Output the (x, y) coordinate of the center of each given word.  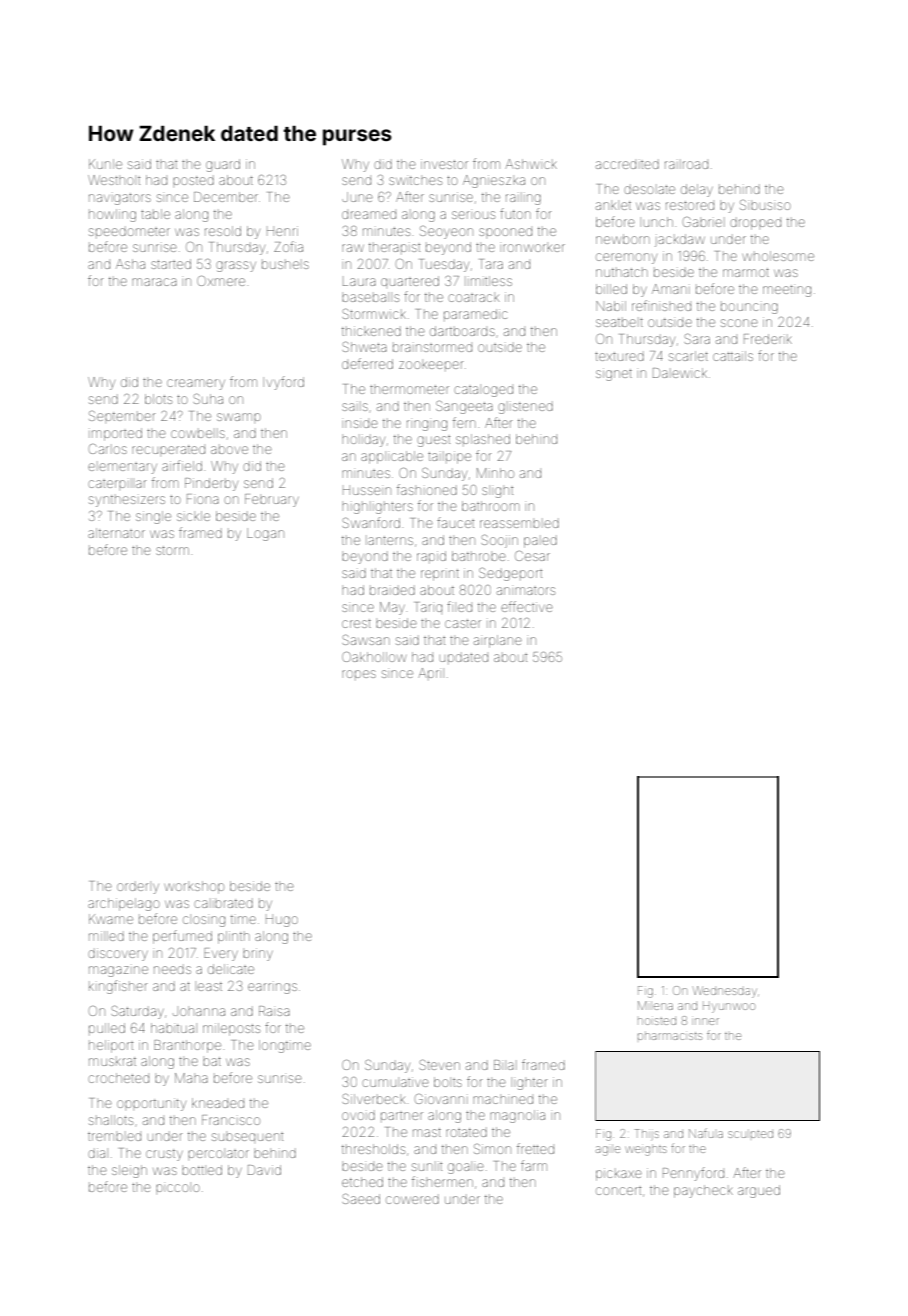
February (272, 500)
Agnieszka (494, 181)
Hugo (282, 921)
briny (258, 954)
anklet (613, 205)
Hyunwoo (729, 1008)
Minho (495, 473)
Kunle (105, 164)
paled (540, 541)
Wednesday (725, 992)
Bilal (504, 1065)
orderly (138, 887)
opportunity (151, 1104)
